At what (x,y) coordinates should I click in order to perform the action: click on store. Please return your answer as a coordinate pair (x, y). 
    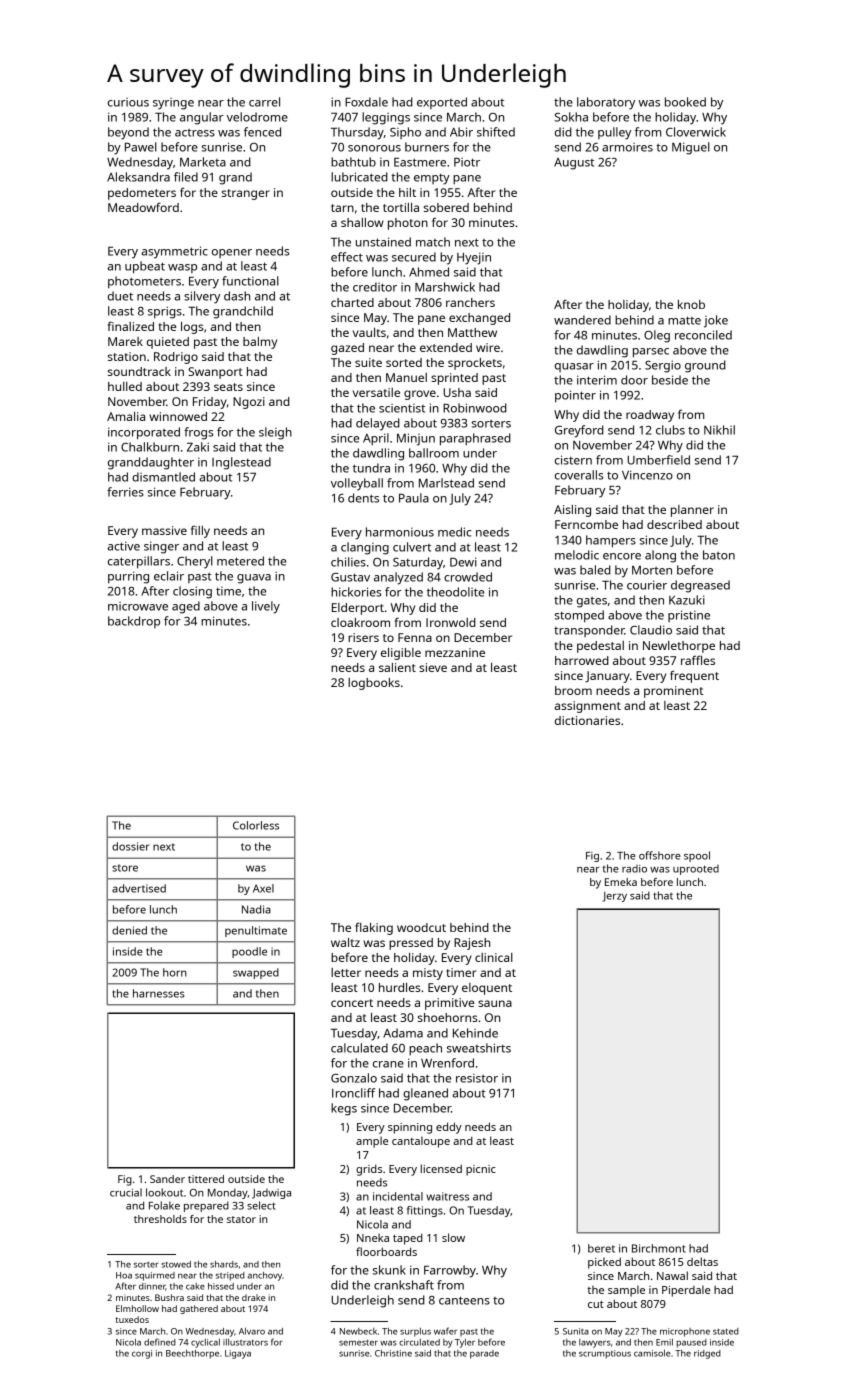
    Looking at the image, I should click on (125, 868).
